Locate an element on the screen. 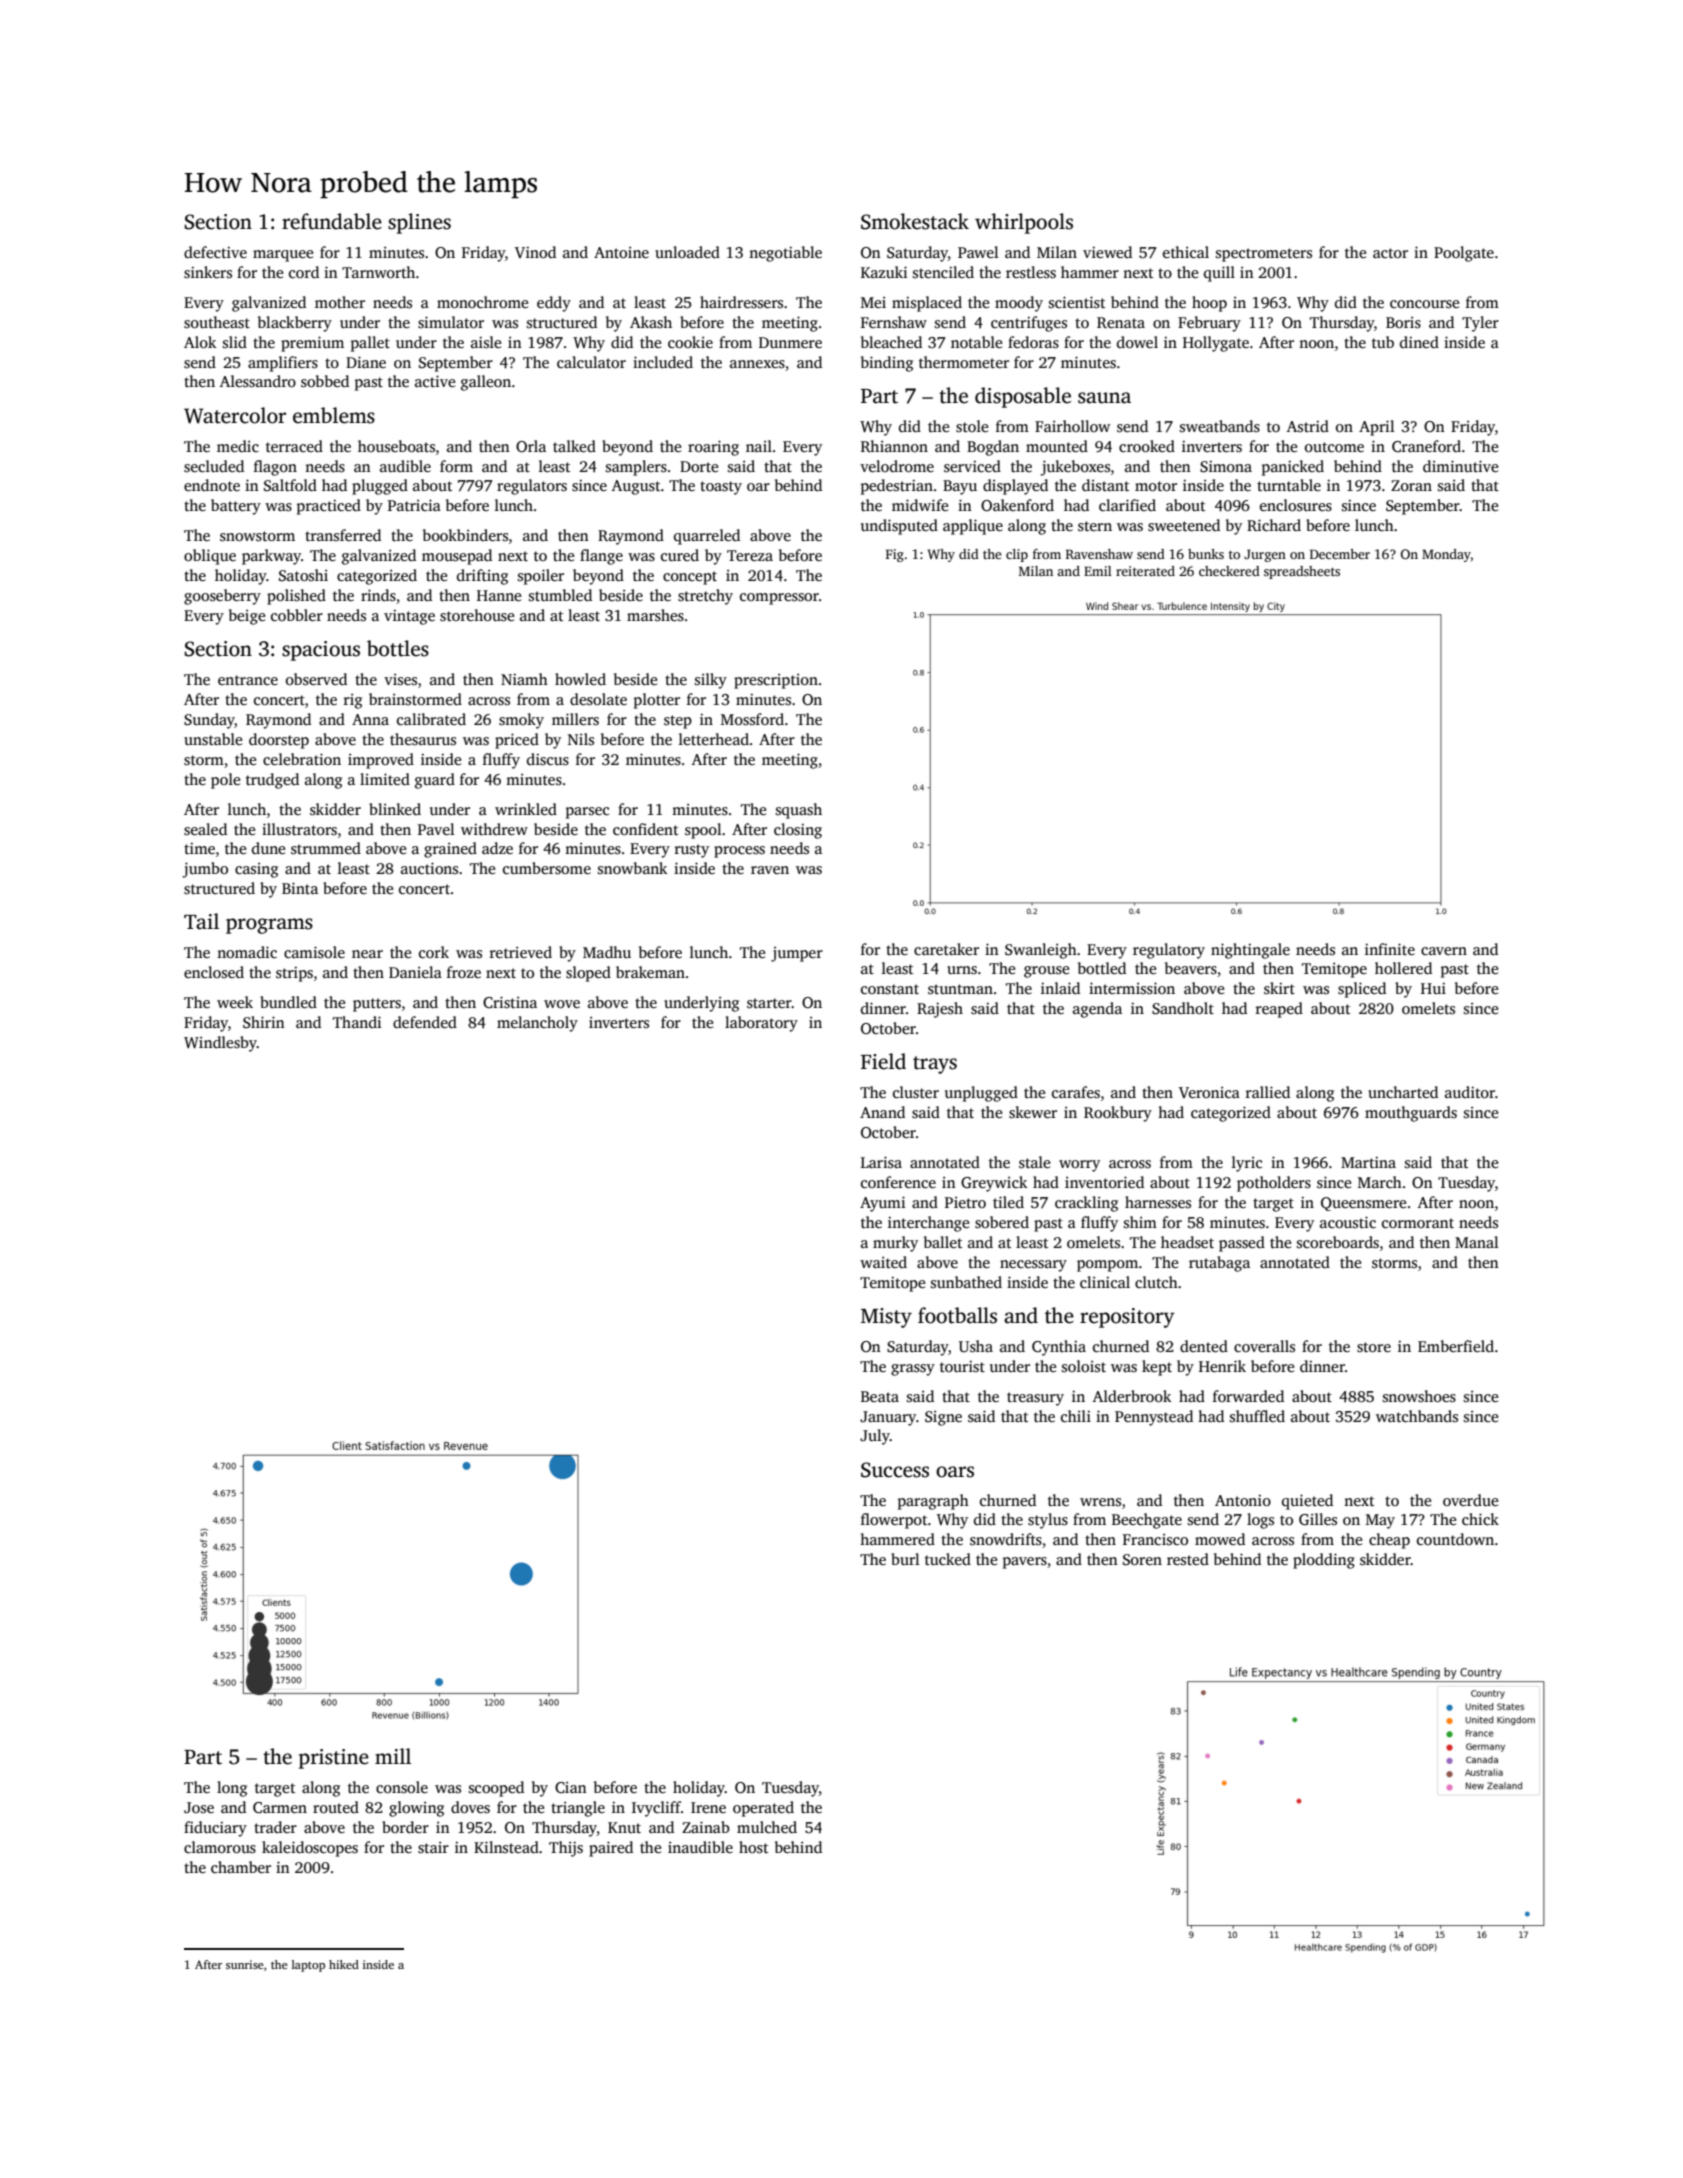  plodding is located at coordinates (1324, 1561).
